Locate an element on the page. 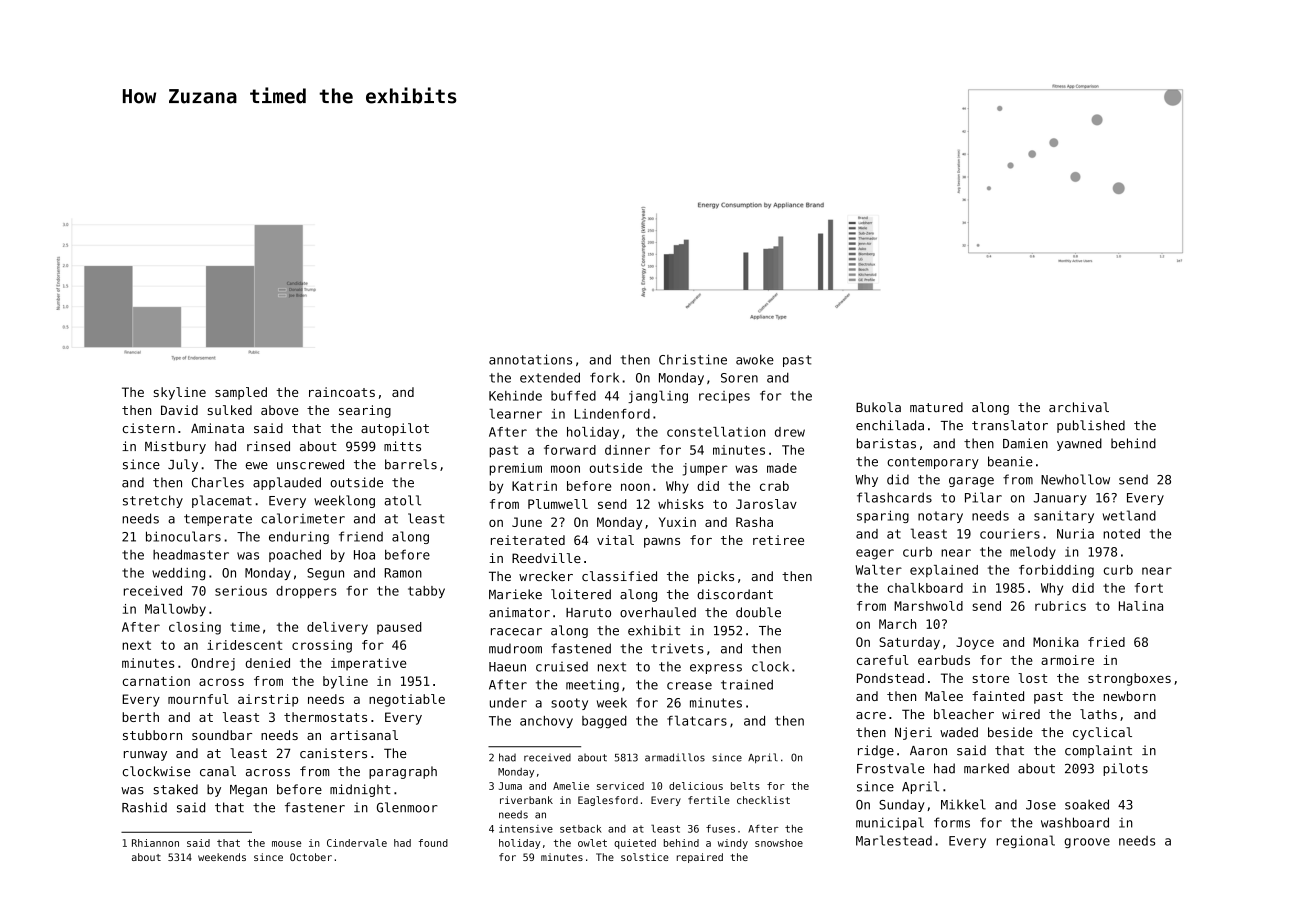 The image size is (1308, 924). explained is located at coordinates (944, 571).
